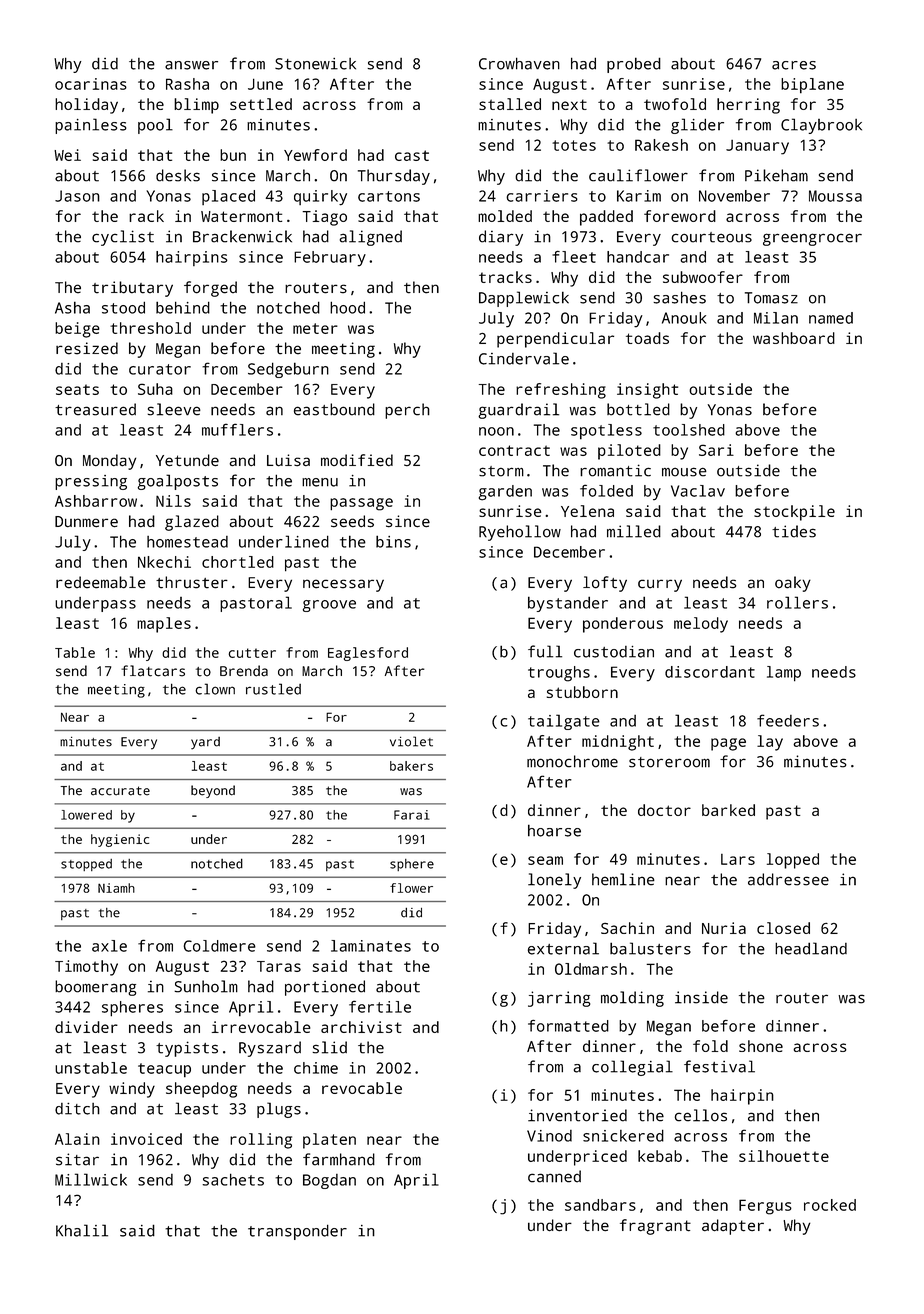 This screenshot has width=924, height=1314. I want to click on Khalil, so click(82, 1230).
